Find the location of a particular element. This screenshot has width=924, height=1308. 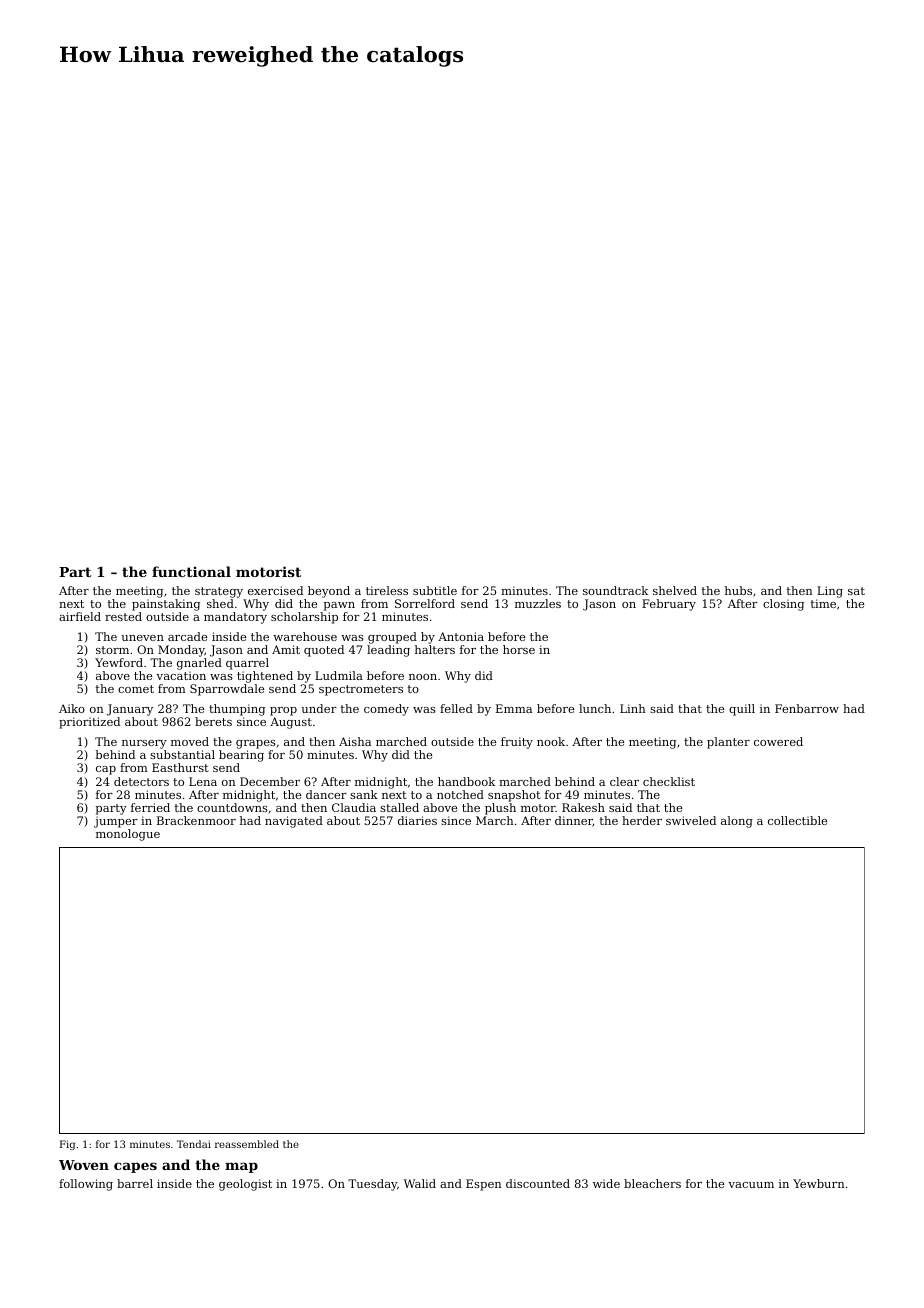

Ludmila is located at coordinates (339, 675).
